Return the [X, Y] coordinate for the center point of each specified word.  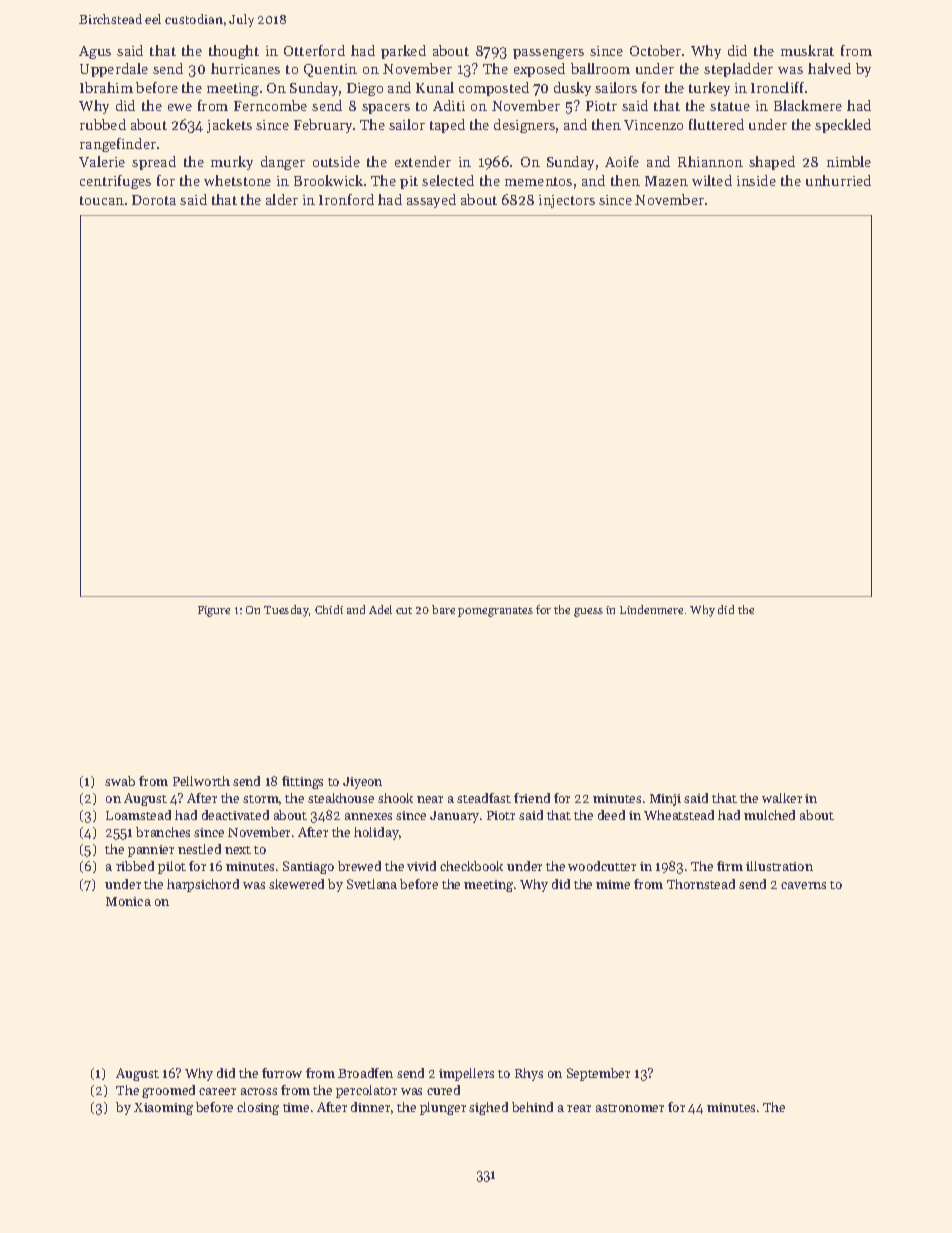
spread [154, 163]
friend [532, 798]
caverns [803, 885]
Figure [214, 611]
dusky [572, 89]
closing [258, 1108]
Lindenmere [651, 609]
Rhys [529, 1074]
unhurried [838, 180]
